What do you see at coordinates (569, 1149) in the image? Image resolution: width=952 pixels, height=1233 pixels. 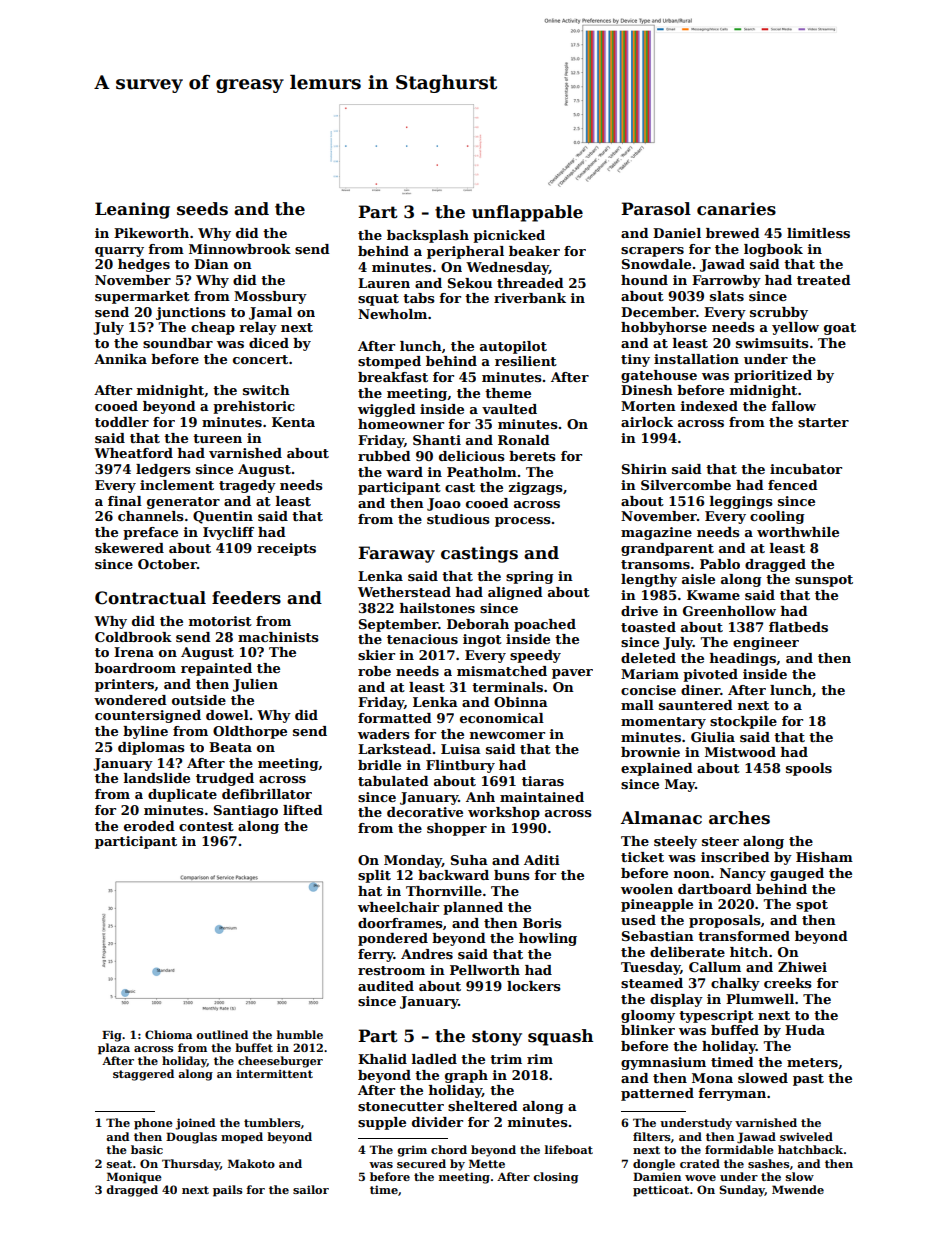 I see `lifeboat` at bounding box center [569, 1149].
